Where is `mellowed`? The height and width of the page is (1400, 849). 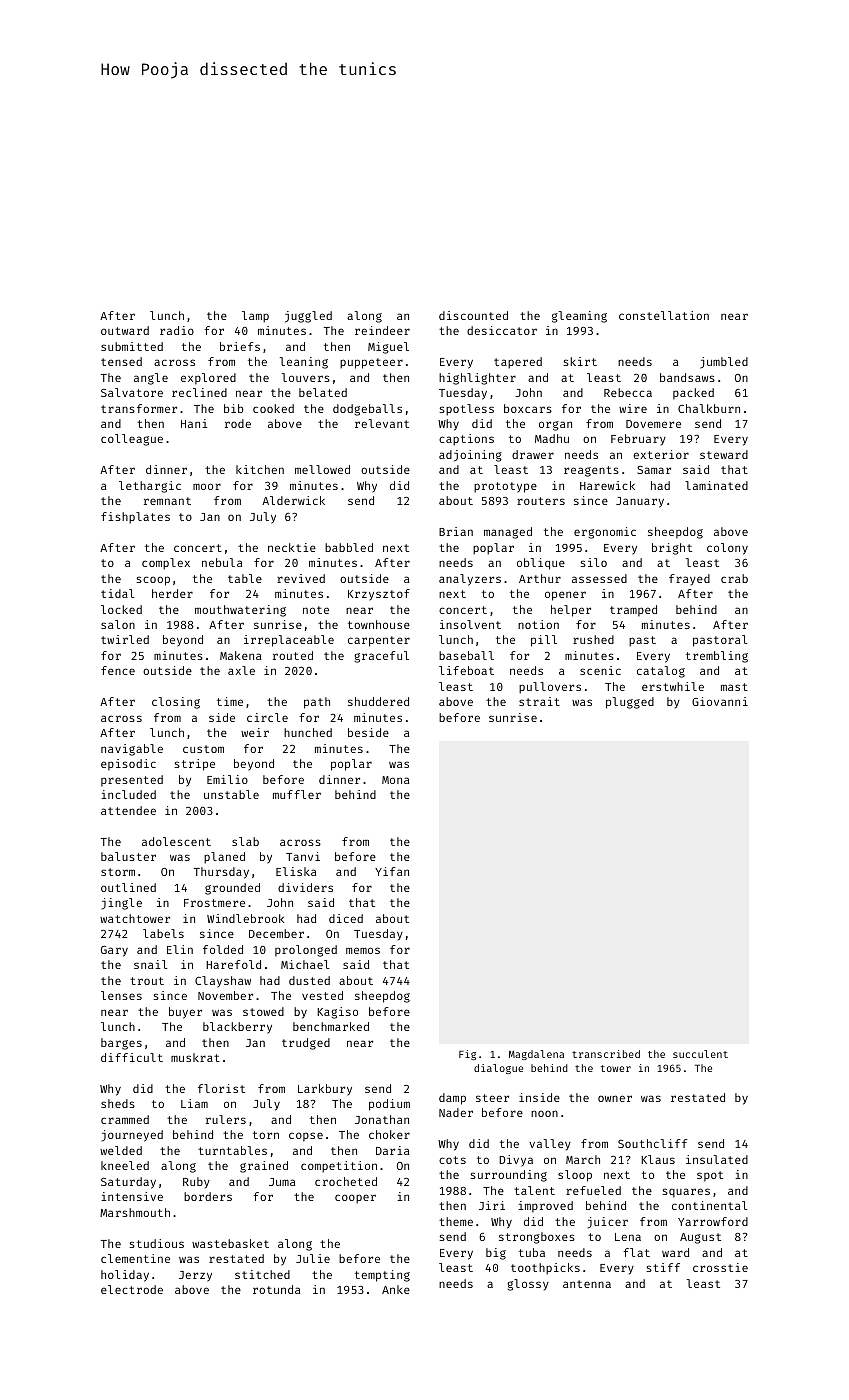 mellowed is located at coordinates (322, 469).
